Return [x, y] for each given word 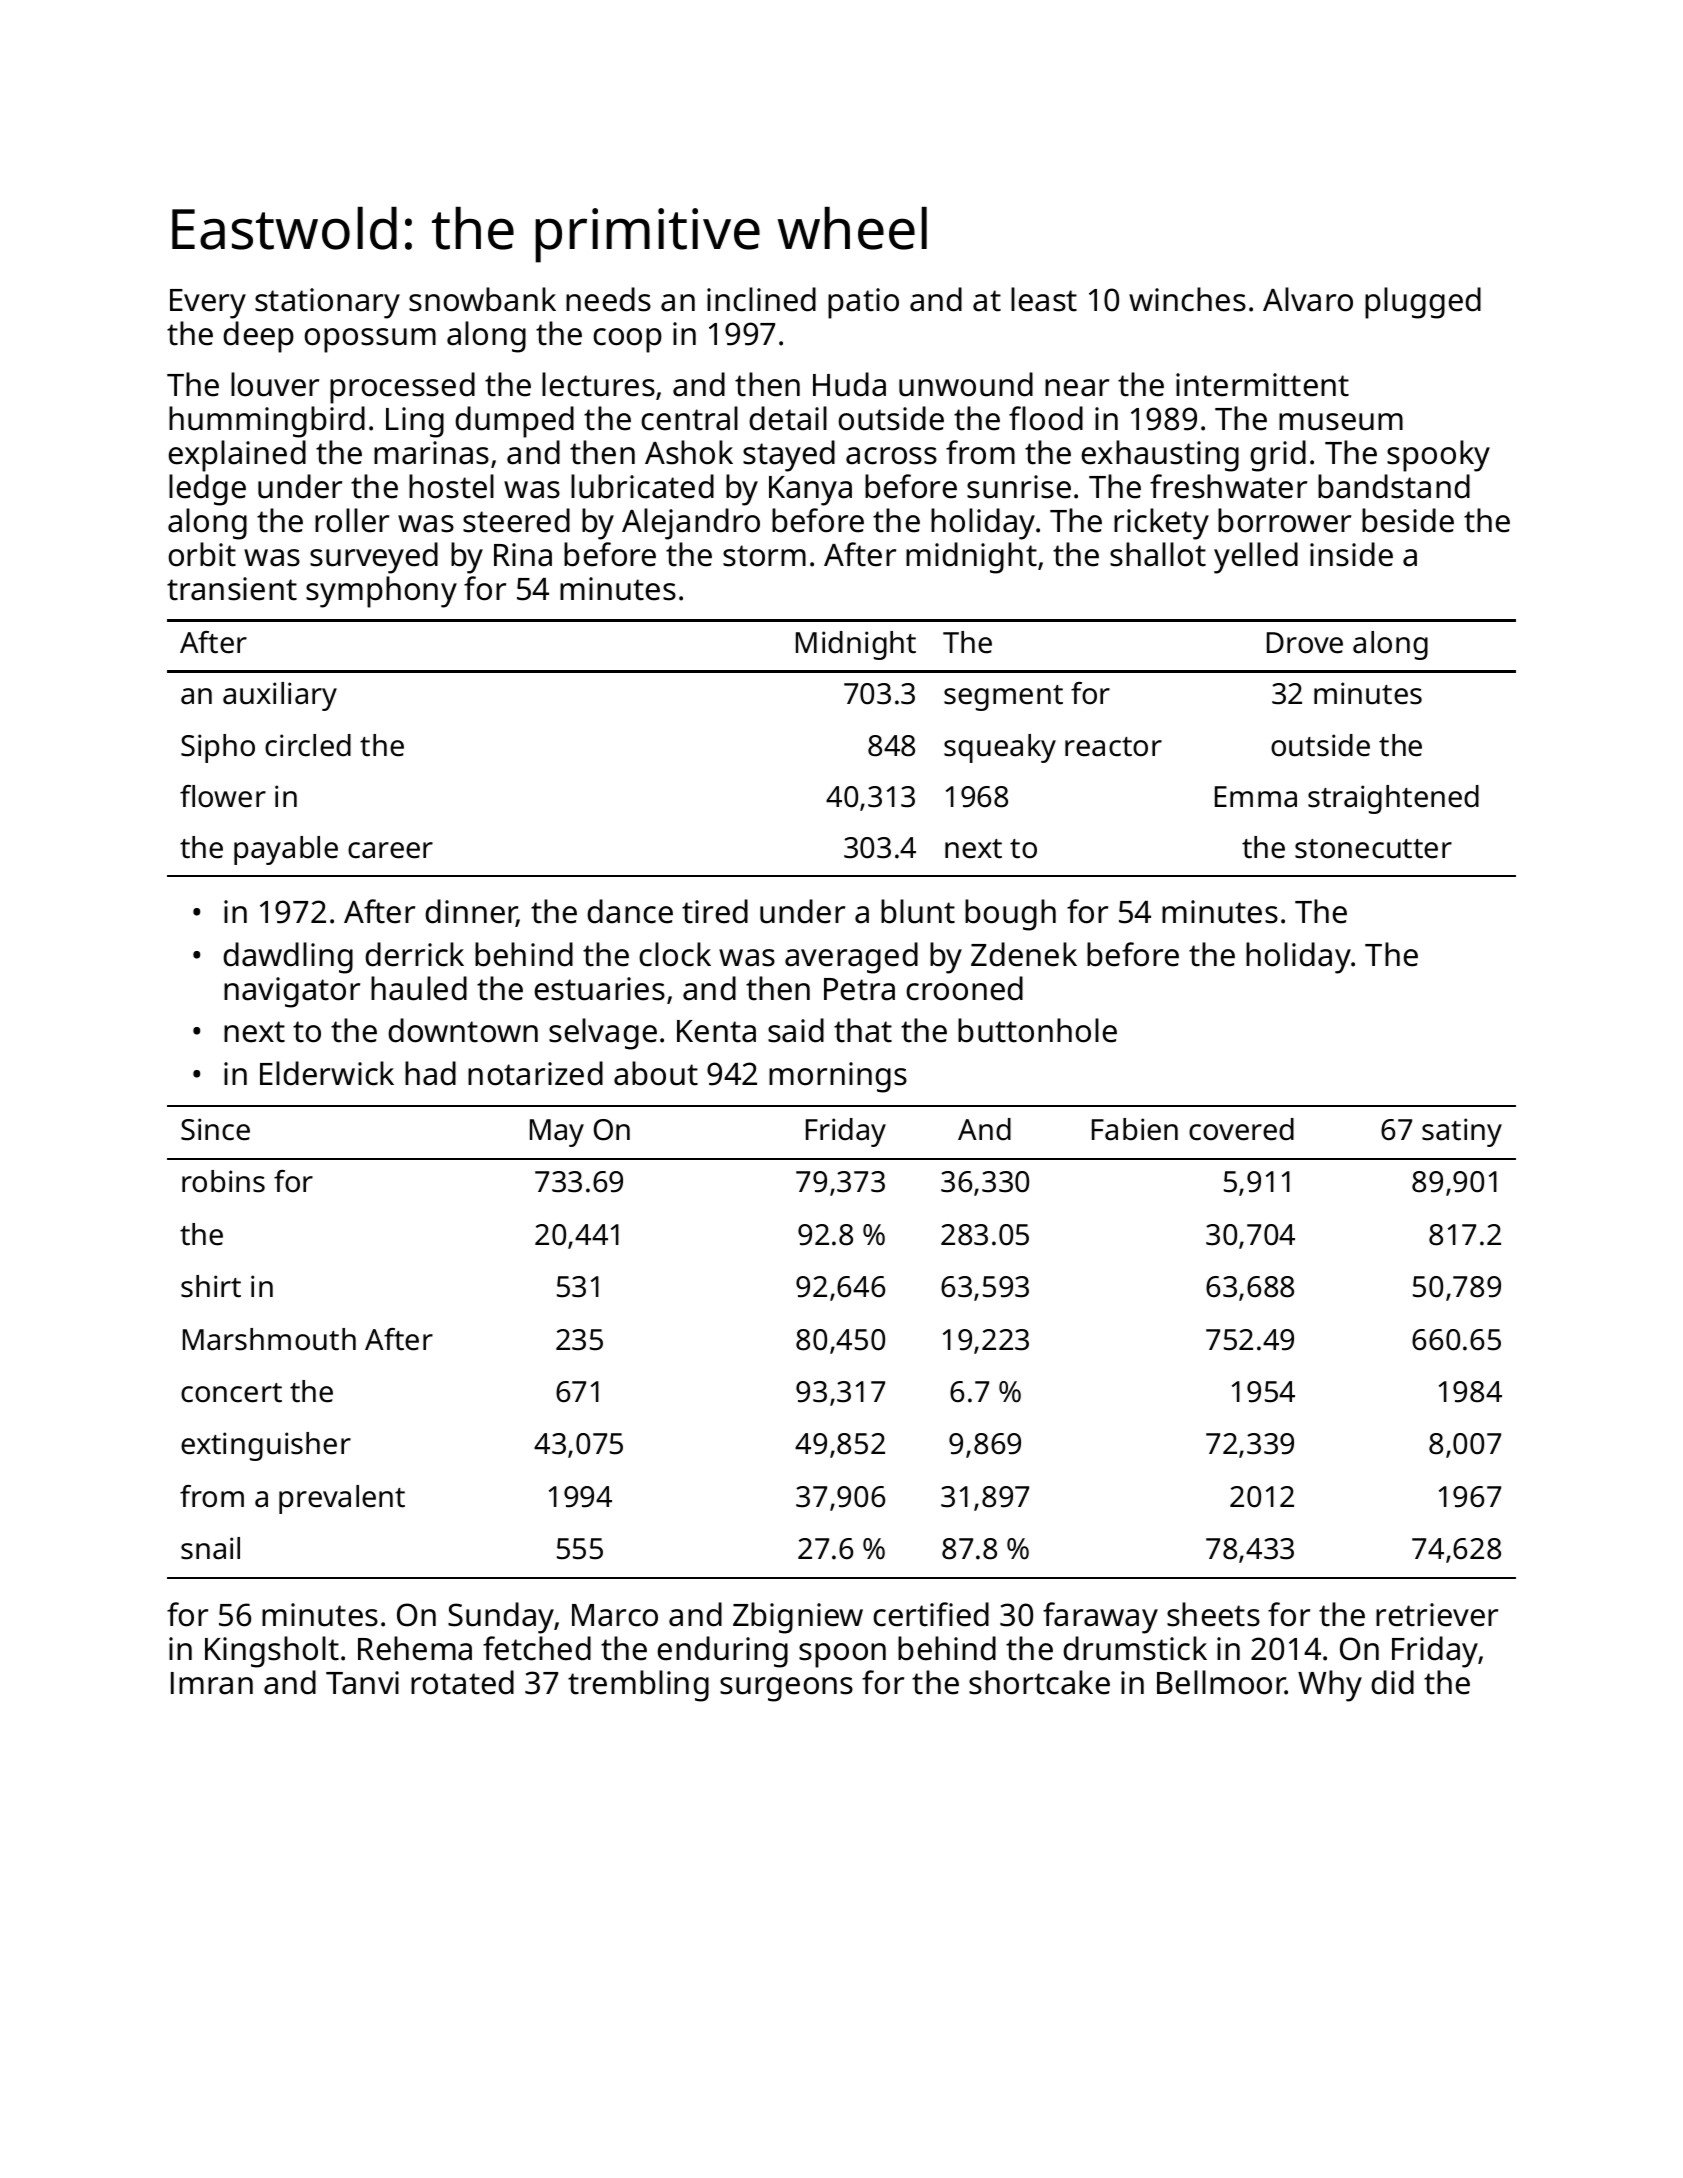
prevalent [342, 1499]
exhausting [1160, 456]
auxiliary [280, 696]
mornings [838, 1077]
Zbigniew [798, 1618]
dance [630, 911]
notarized [535, 1073]
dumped [514, 422]
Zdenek [1024, 954]
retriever [1437, 1615]
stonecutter [1373, 849]
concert [231, 1393]
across [891, 456]
